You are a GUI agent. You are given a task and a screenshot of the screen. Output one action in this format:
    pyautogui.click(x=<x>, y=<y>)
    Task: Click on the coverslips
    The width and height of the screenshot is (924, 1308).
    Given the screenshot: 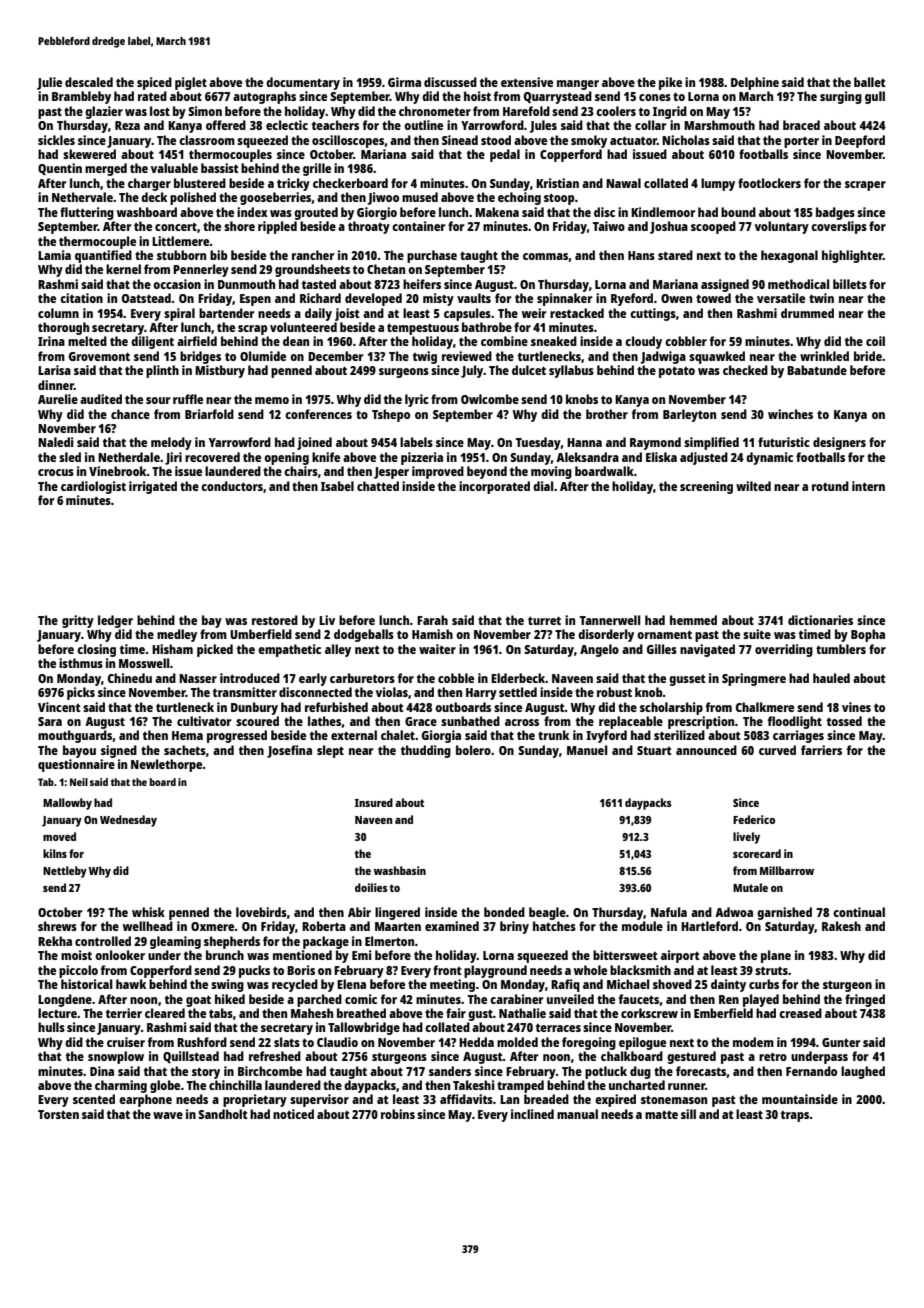 What is the action you would take?
    pyautogui.click(x=839, y=227)
